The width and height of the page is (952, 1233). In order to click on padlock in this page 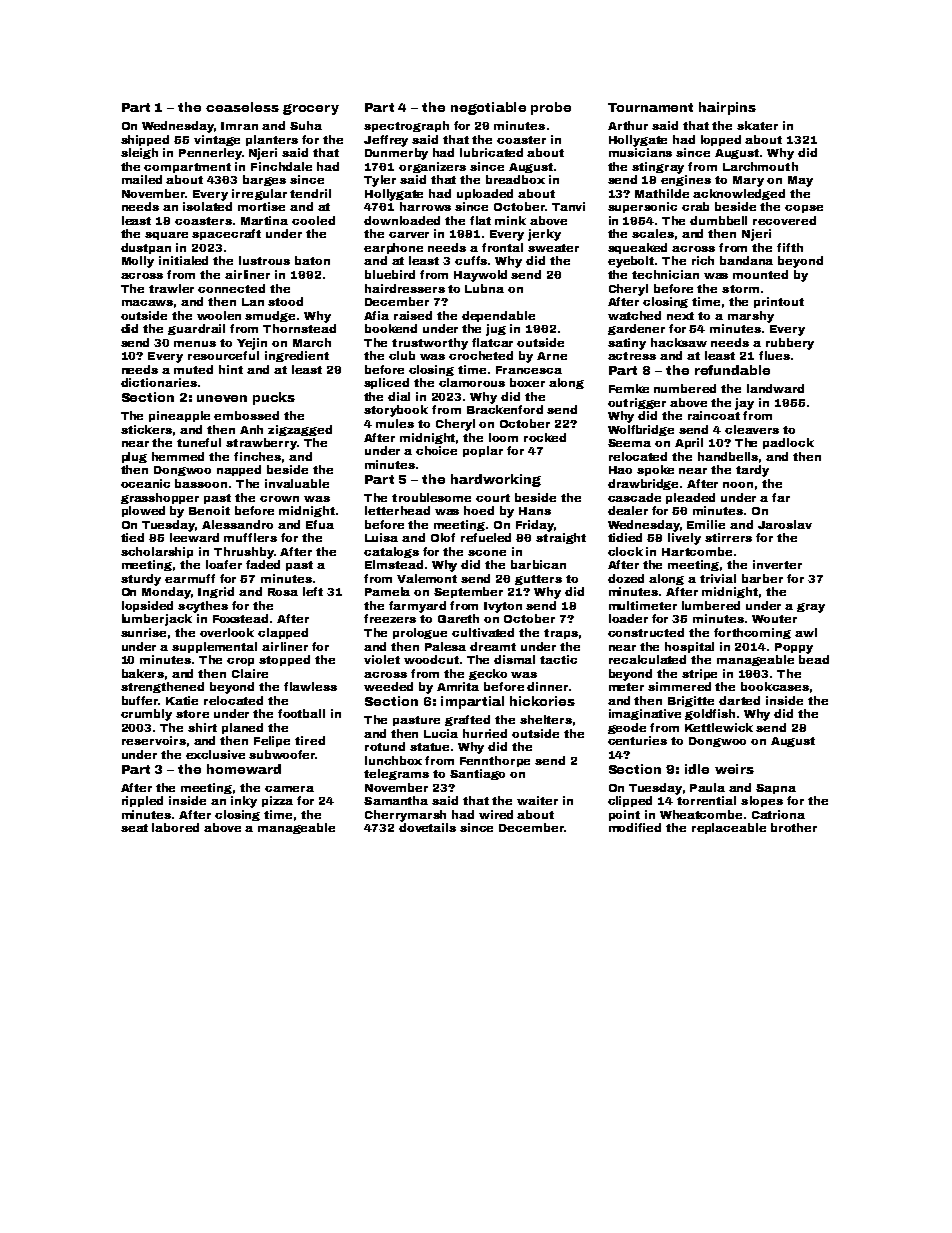, I will do `click(788, 443)`.
